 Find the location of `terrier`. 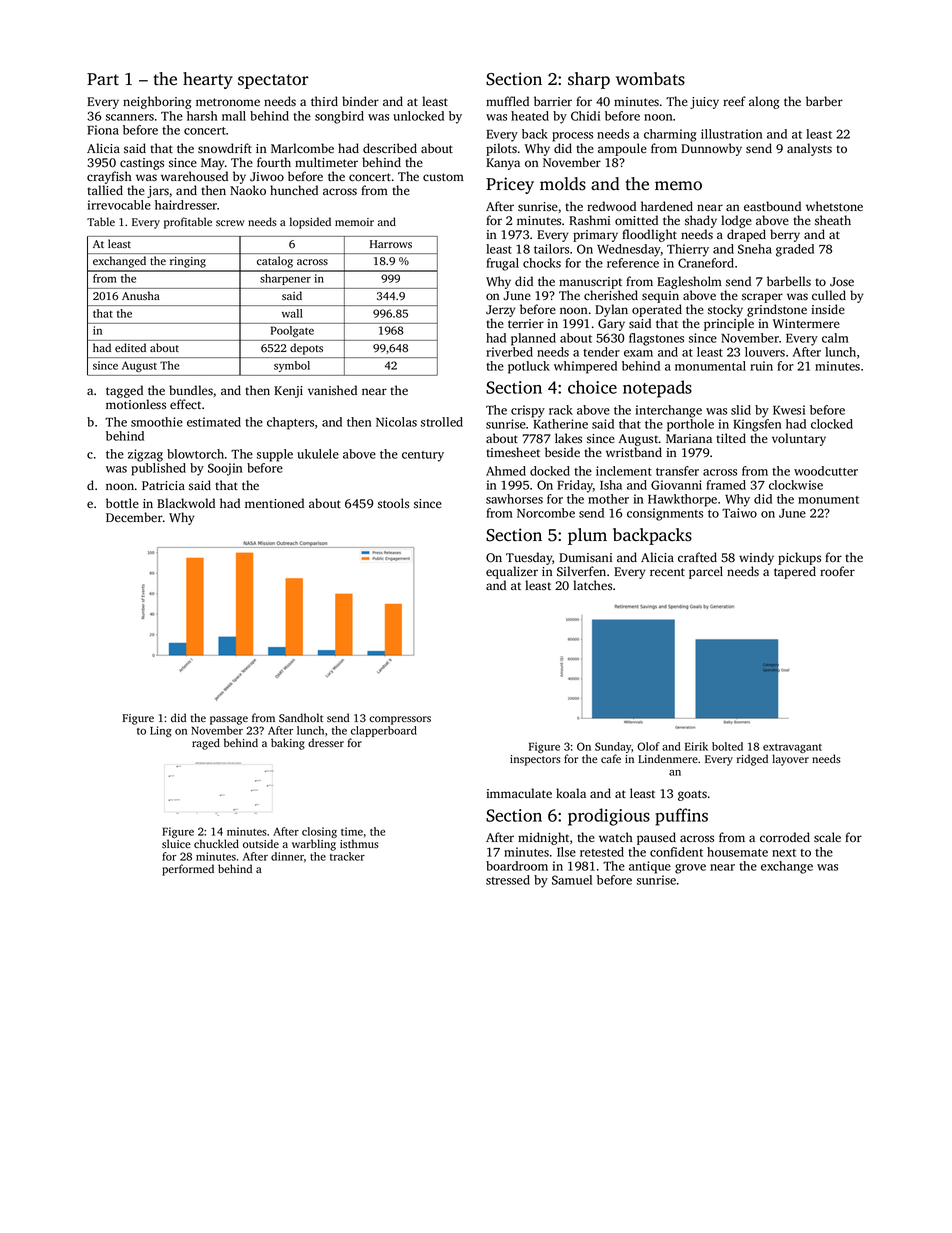

terrier is located at coordinates (526, 323).
